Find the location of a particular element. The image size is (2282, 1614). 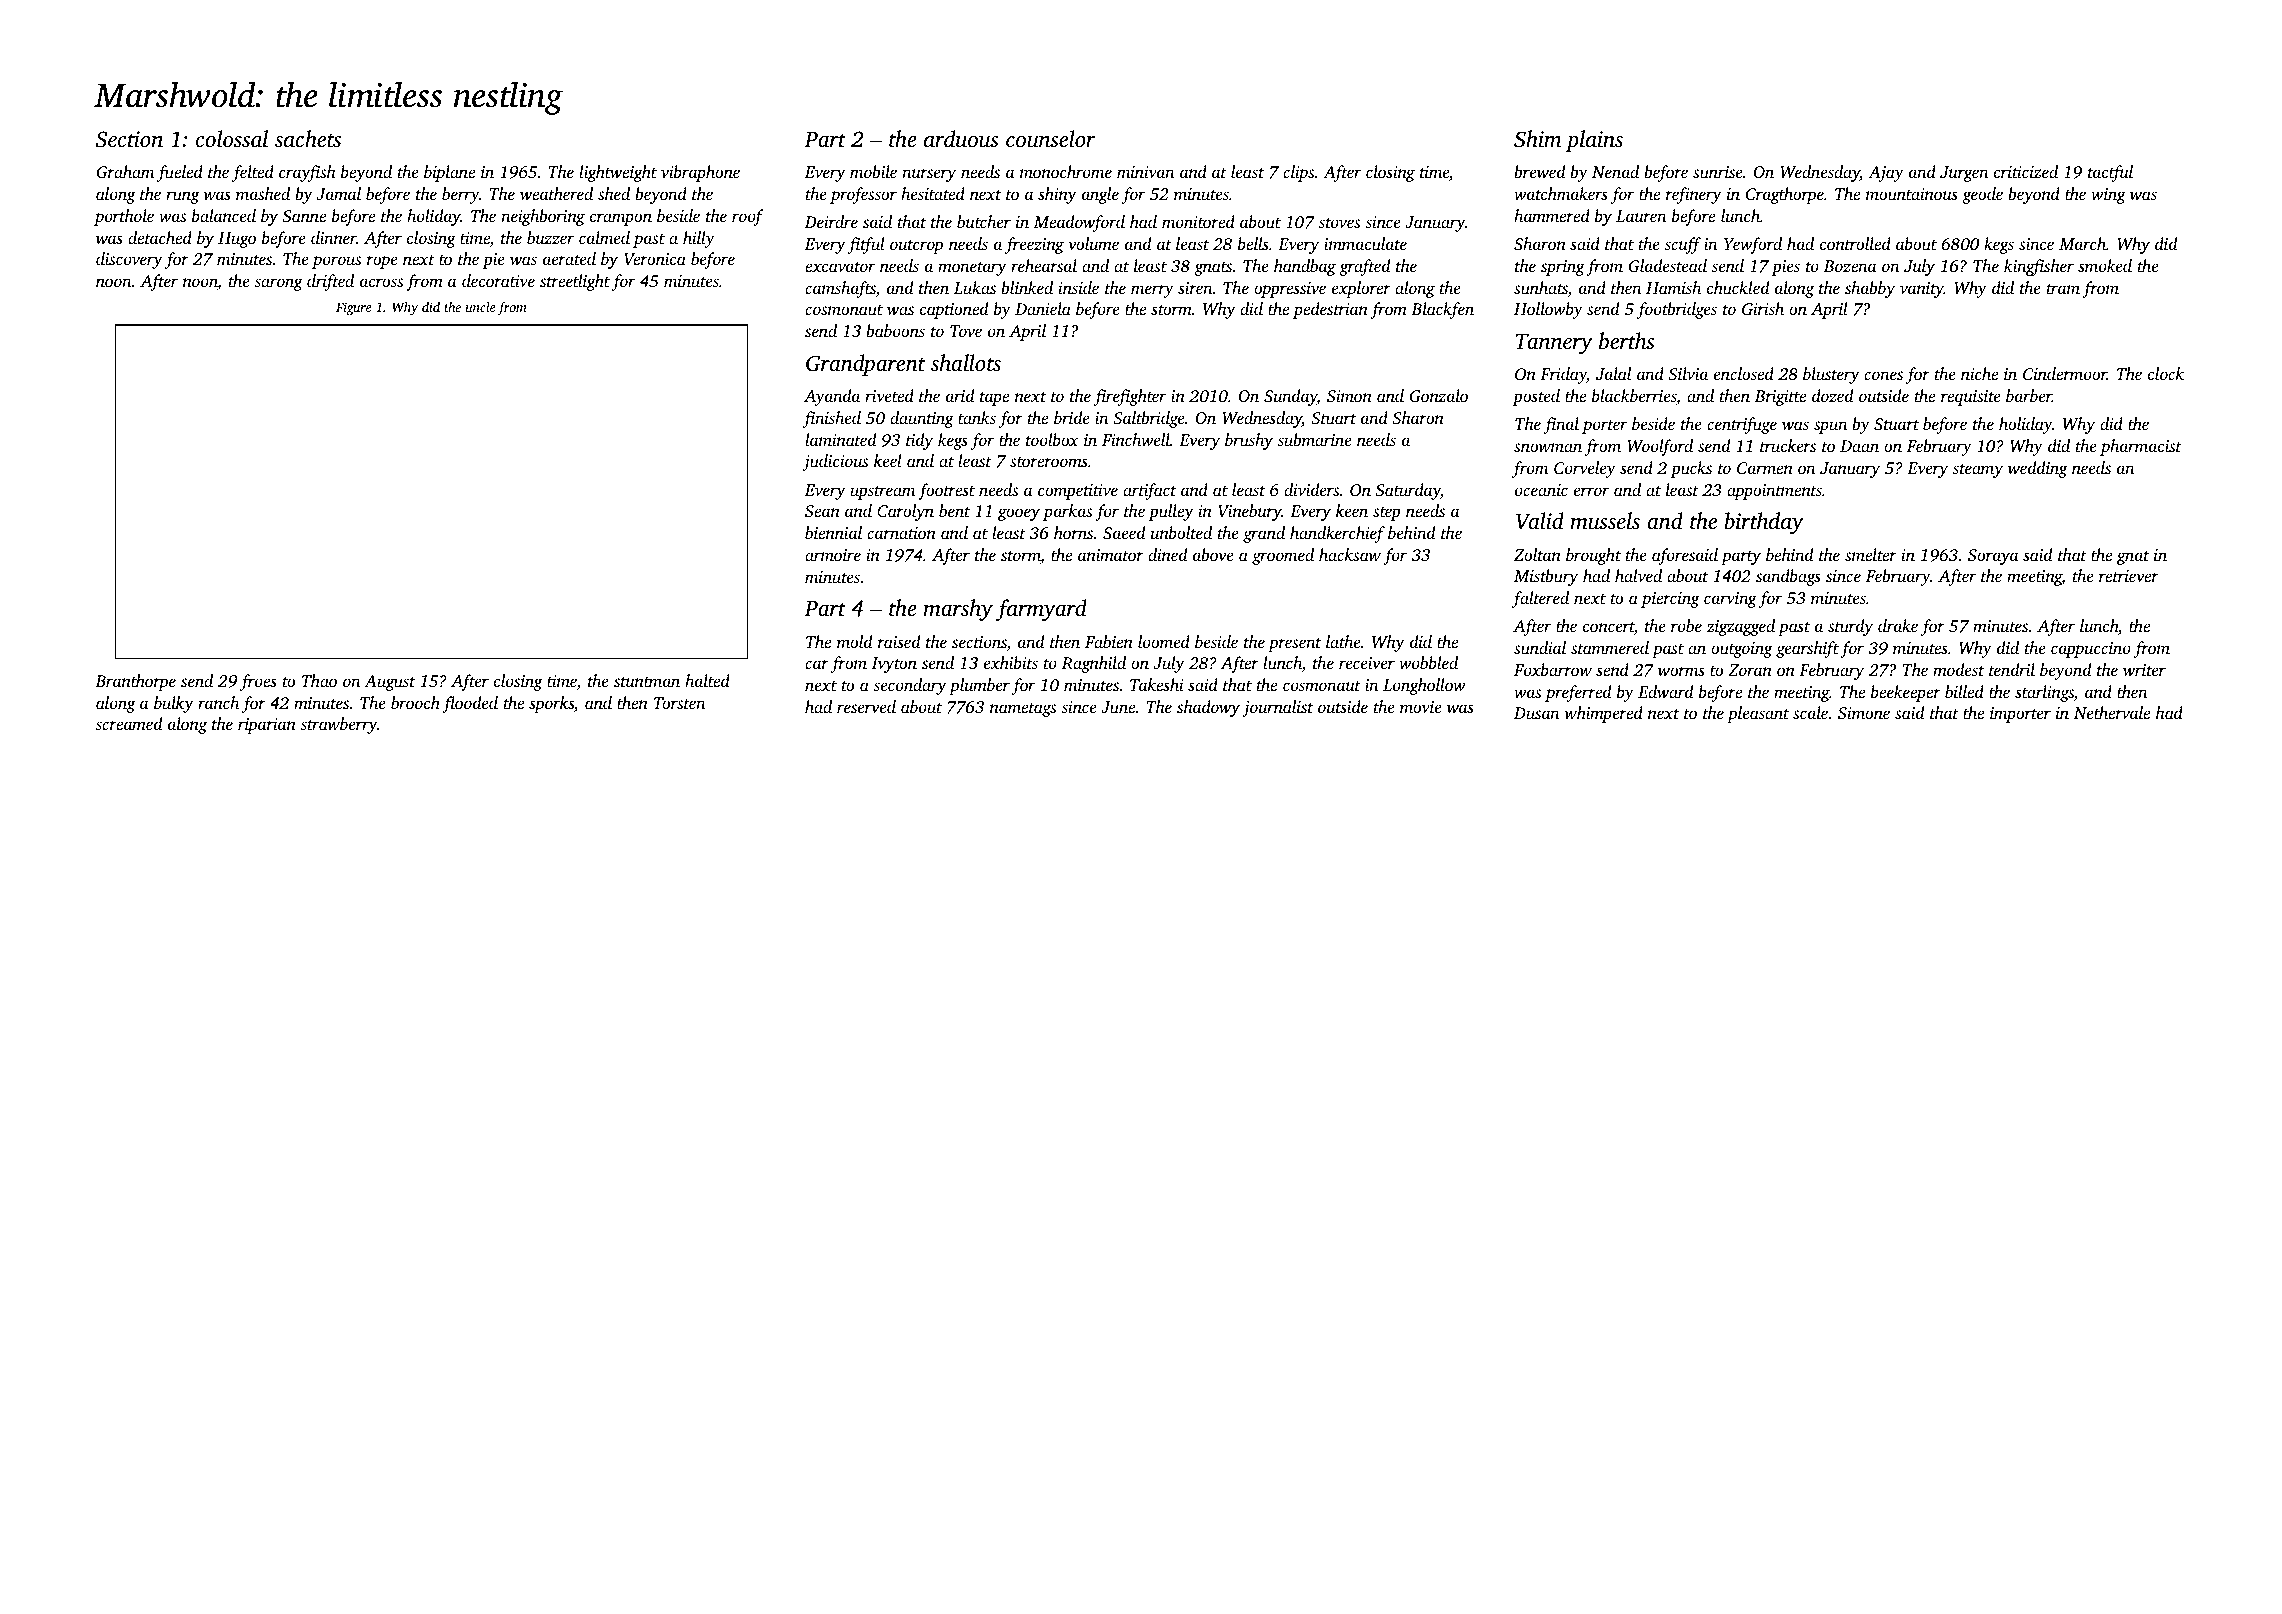

explorer is located at coordinates (1361, 289).
